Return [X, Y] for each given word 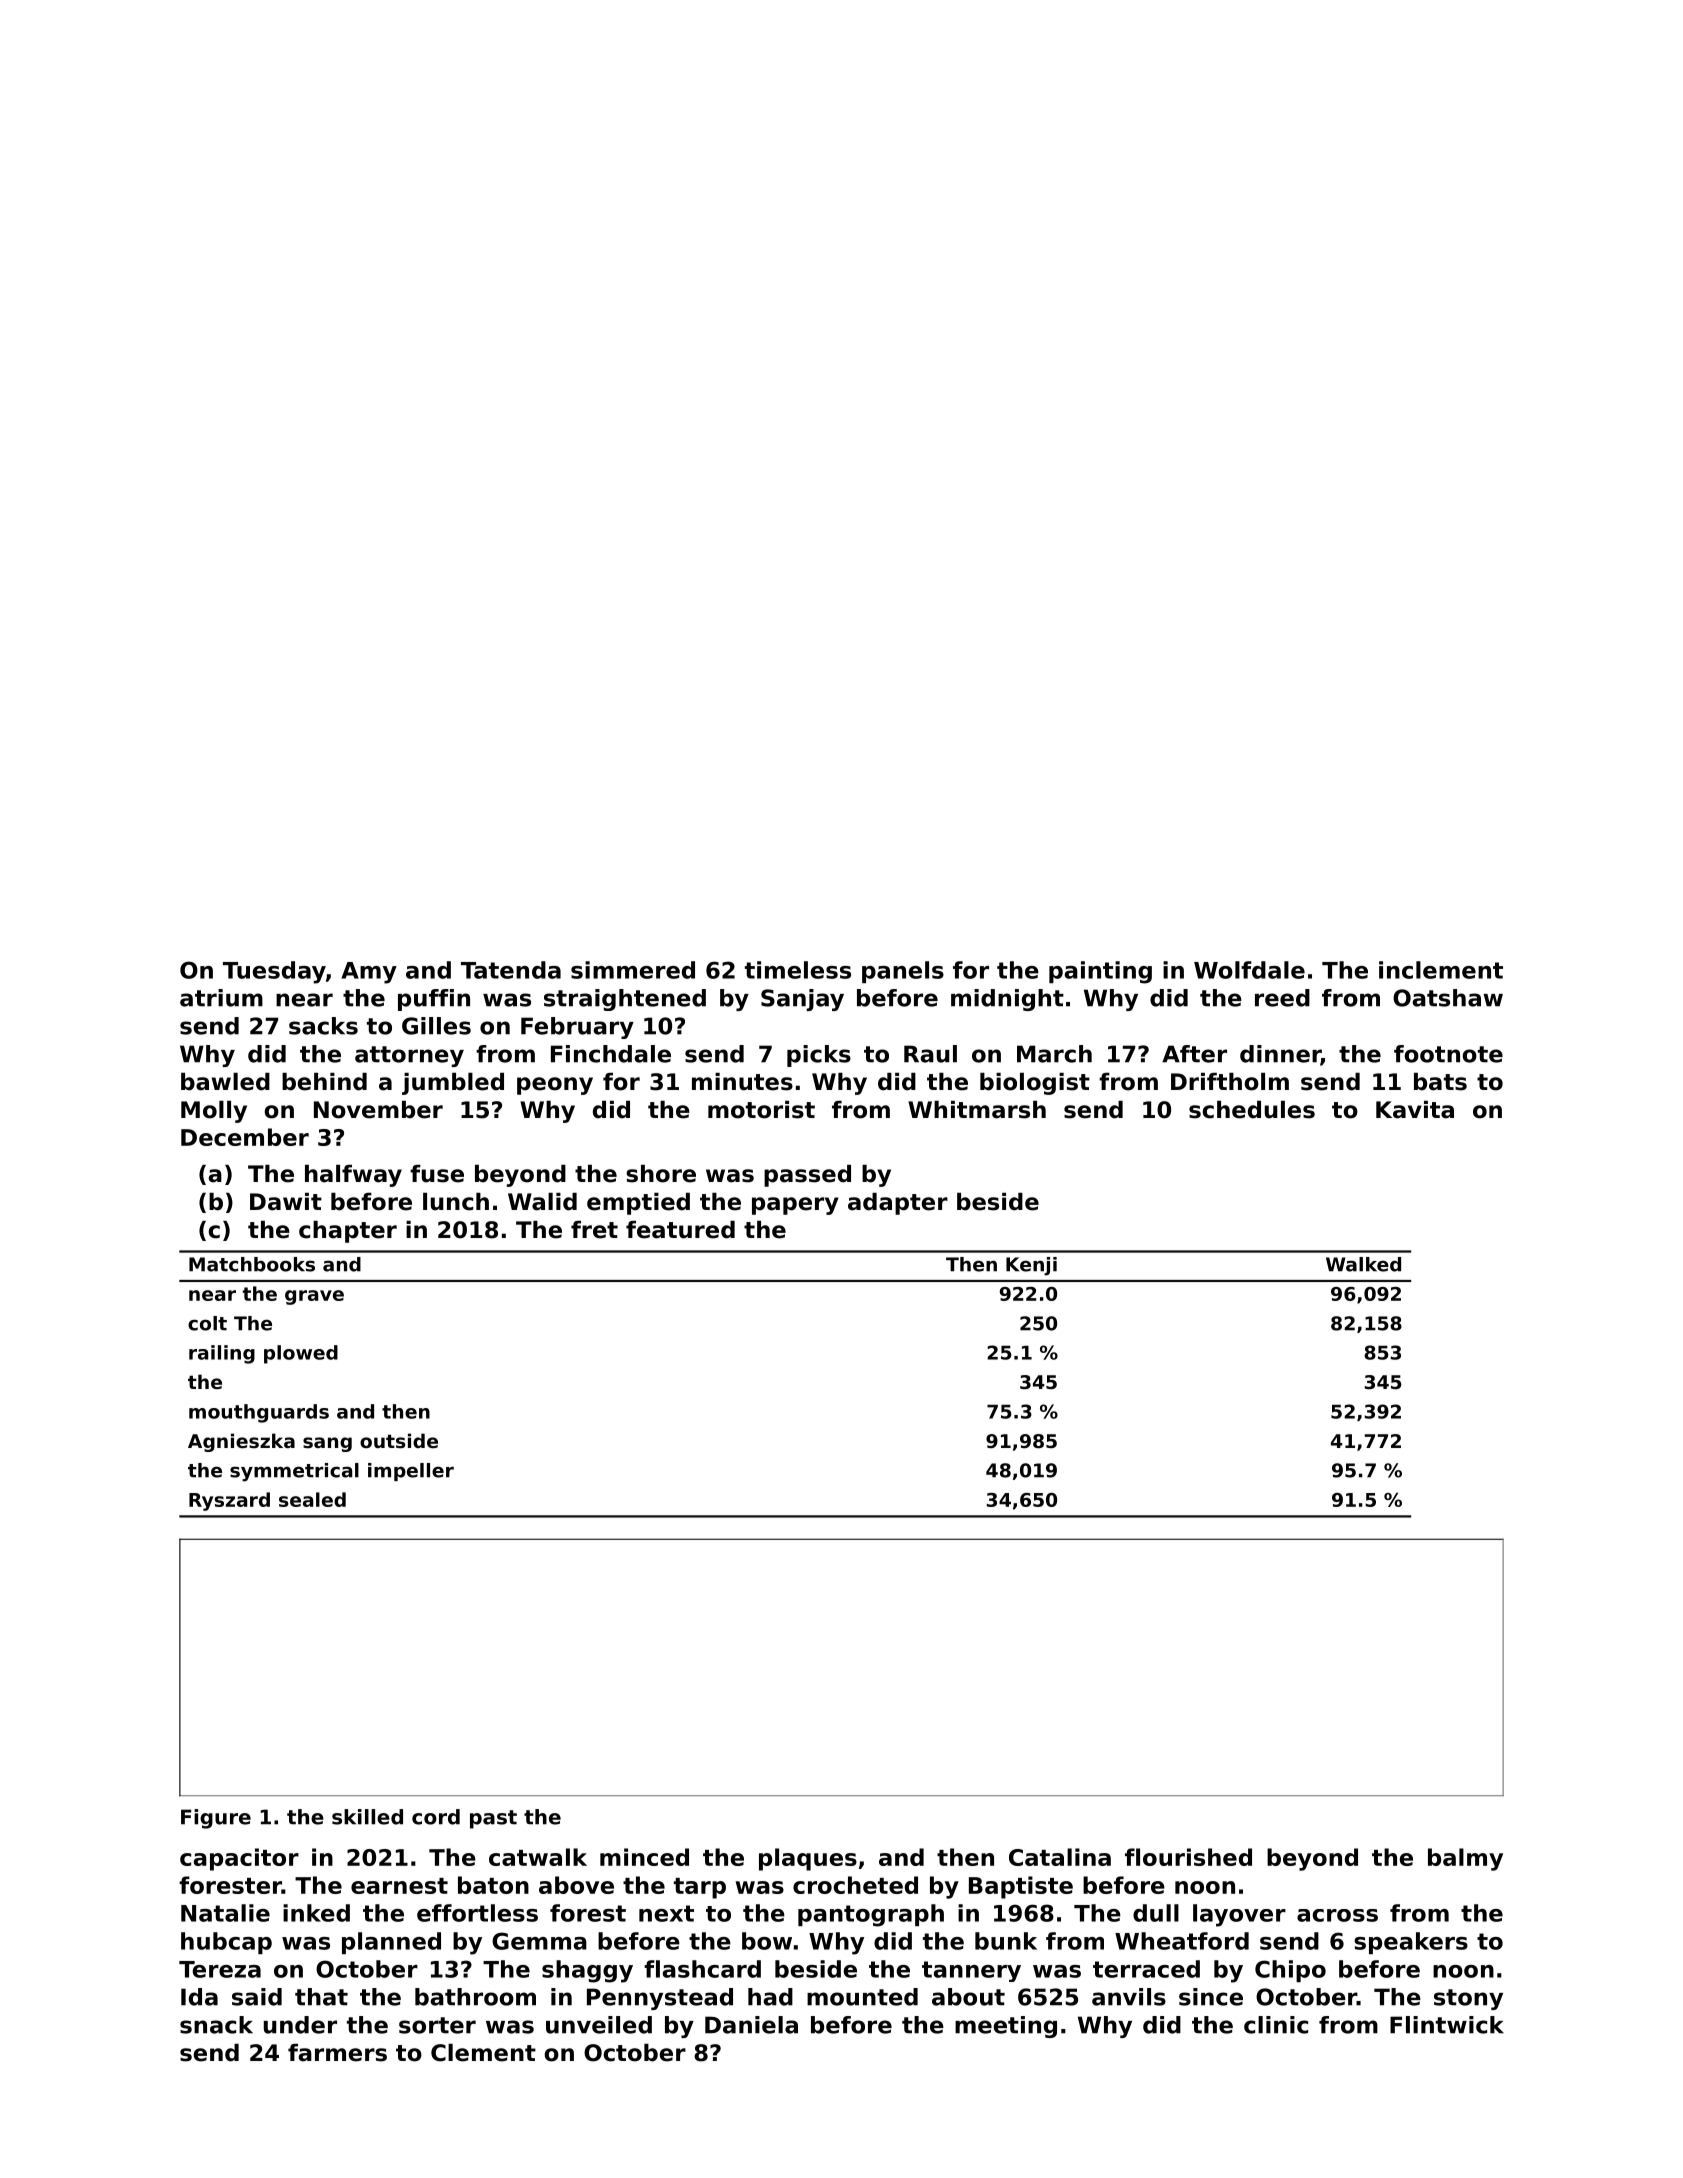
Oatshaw [1448, 998]
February [577, 1028]
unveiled [599, 2025]
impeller [411, 1472]
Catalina [1060, 1857]
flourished [1188, 1857]
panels [903, 972]
